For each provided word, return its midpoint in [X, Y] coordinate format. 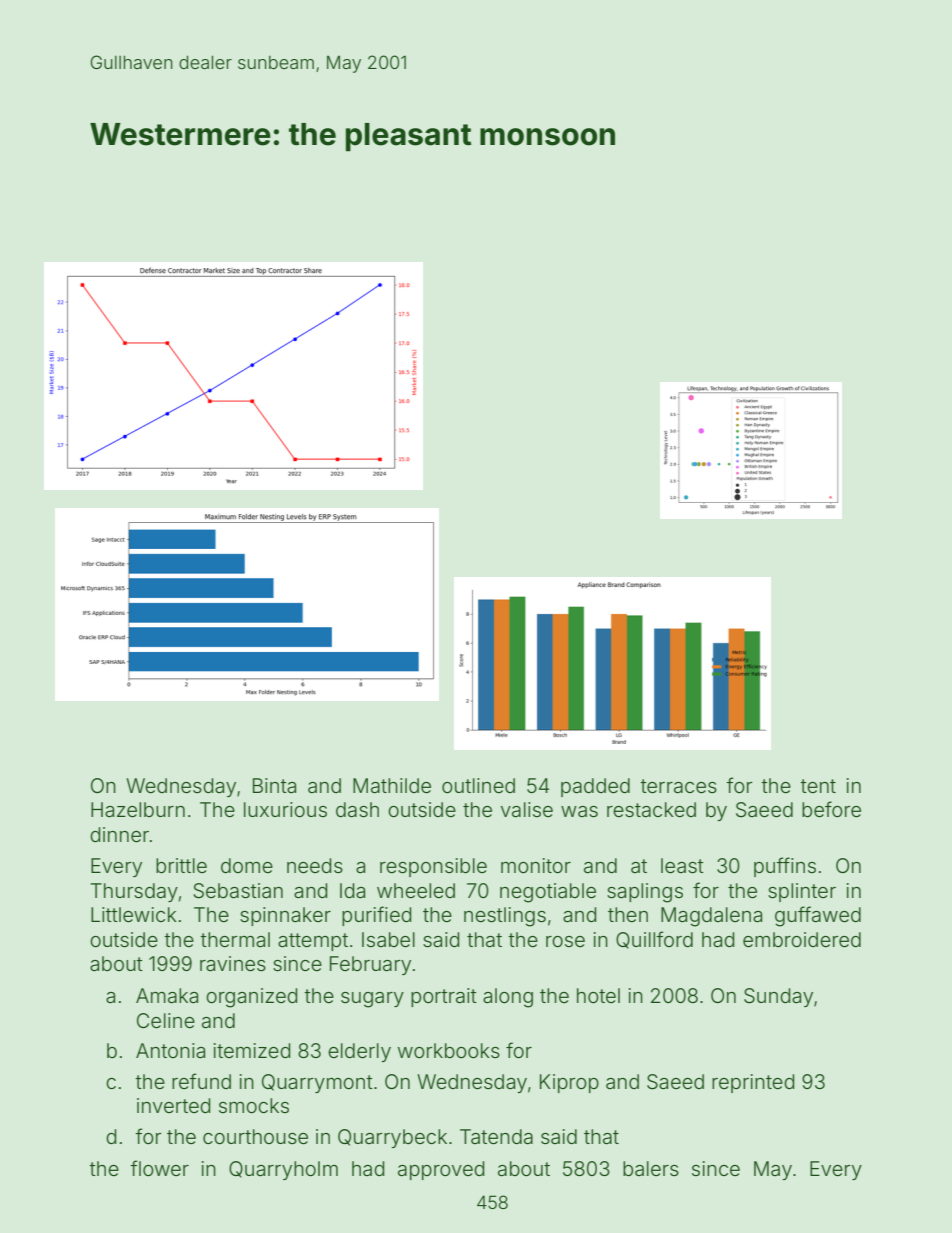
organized [251, 998]
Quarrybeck [392, 1138]
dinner [119, 834]
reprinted [753, 1083]
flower [159, 1168]
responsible [433, 867]
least [682, 865]
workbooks [449, 1050]
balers [651, 1168]
